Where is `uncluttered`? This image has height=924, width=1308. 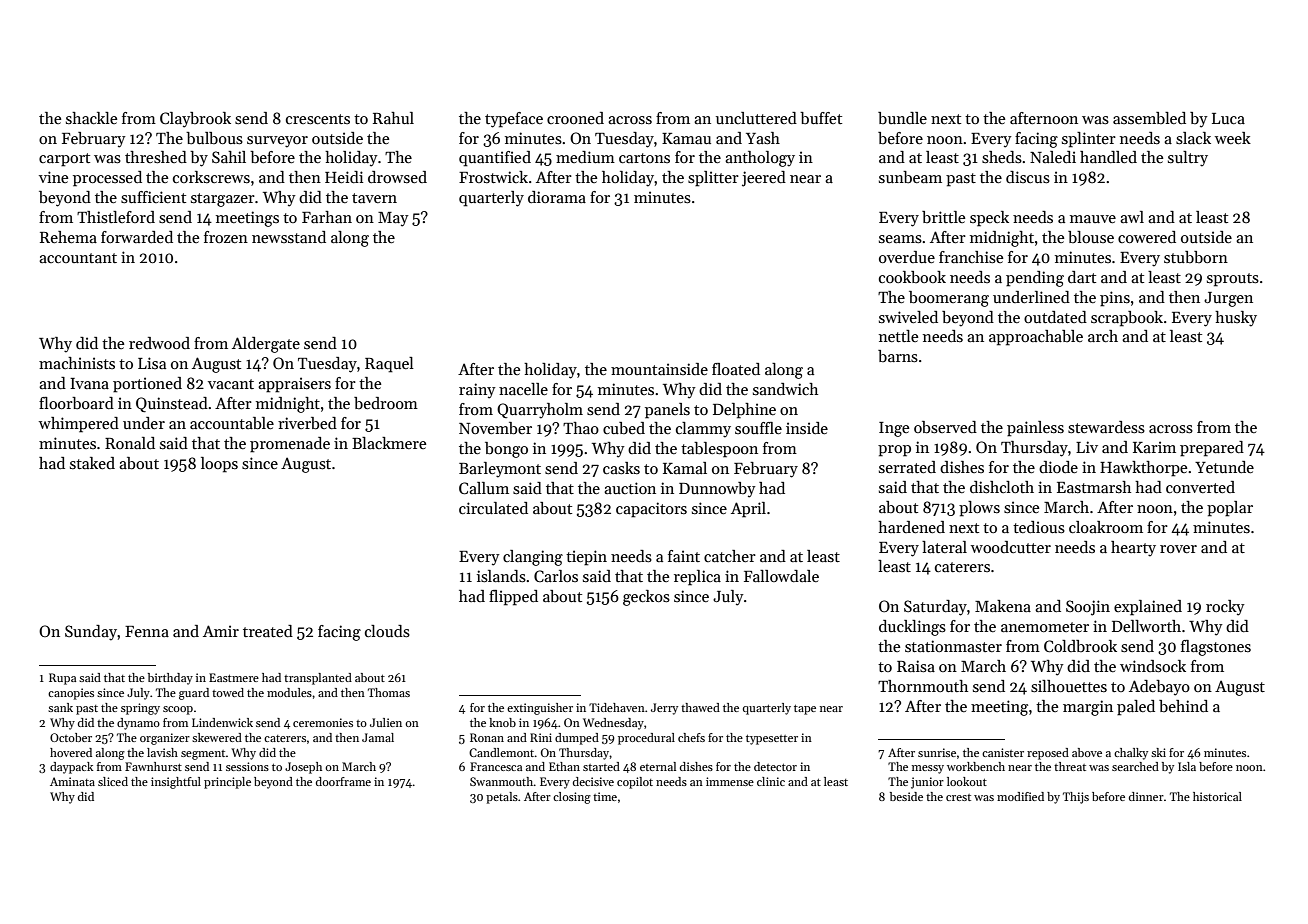
uncluttered is located at coordinates (756, 118).
